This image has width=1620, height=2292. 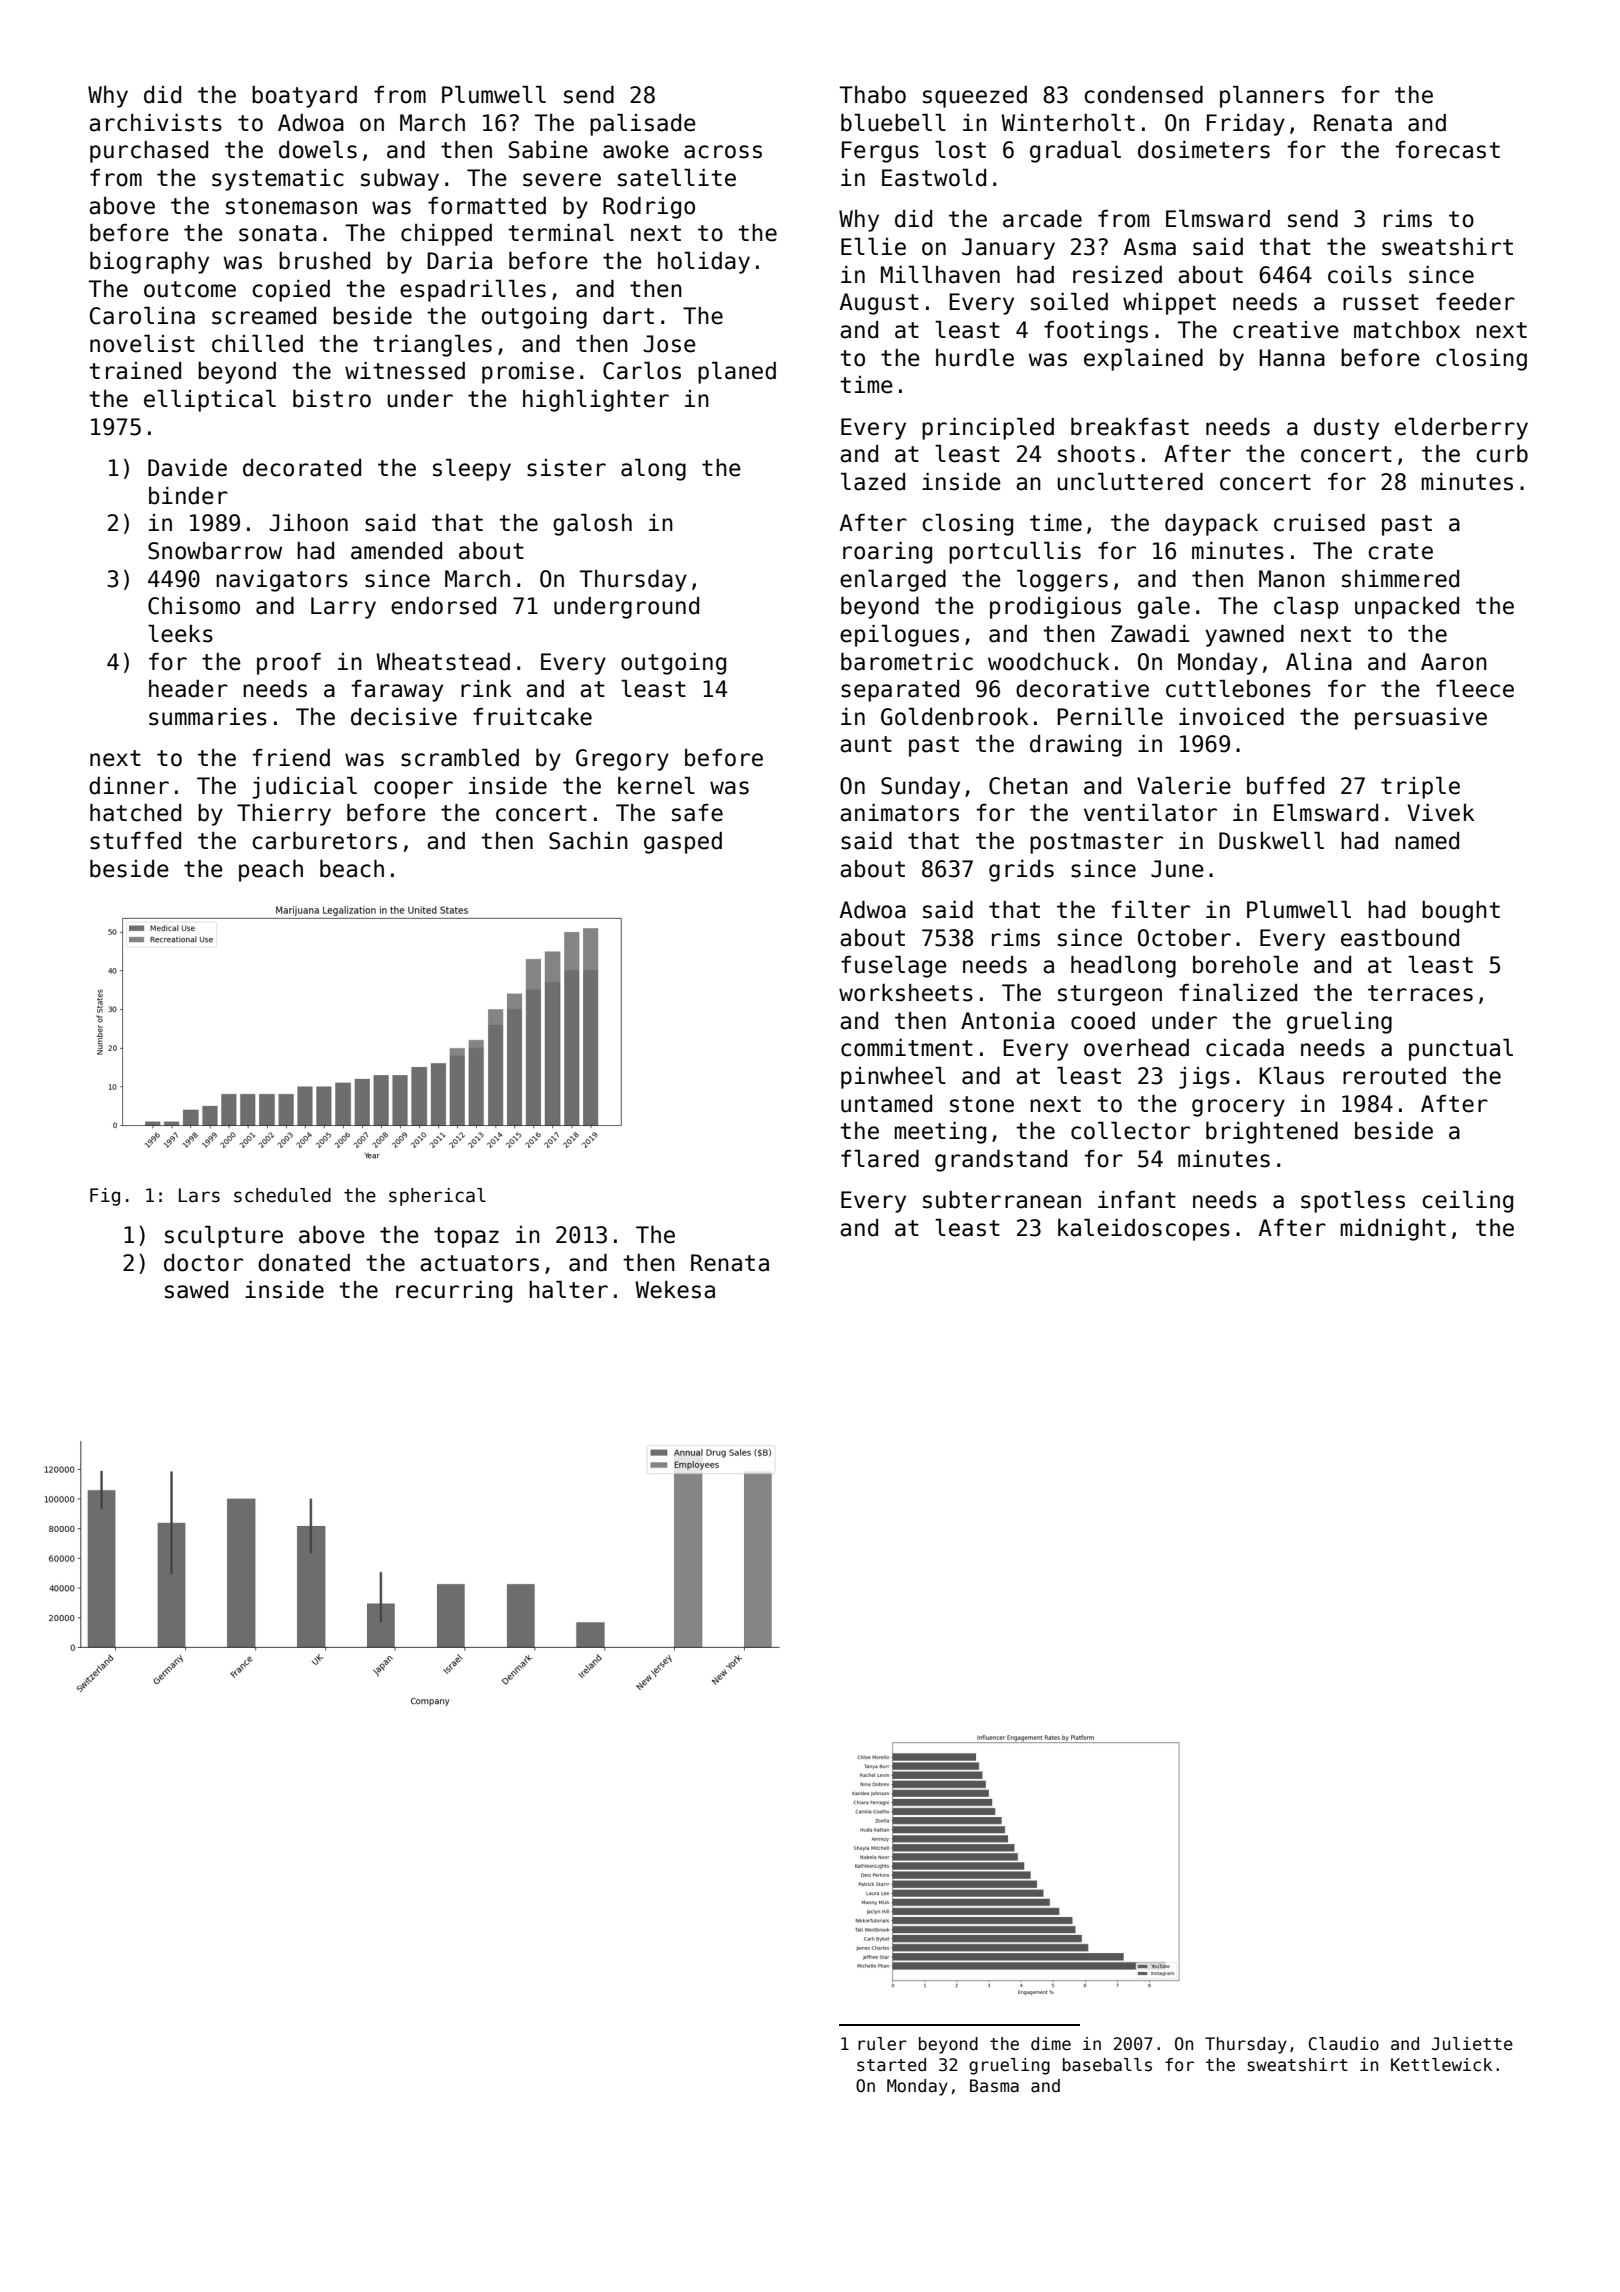 I want to click on safe, so click(x=697, y=813).
